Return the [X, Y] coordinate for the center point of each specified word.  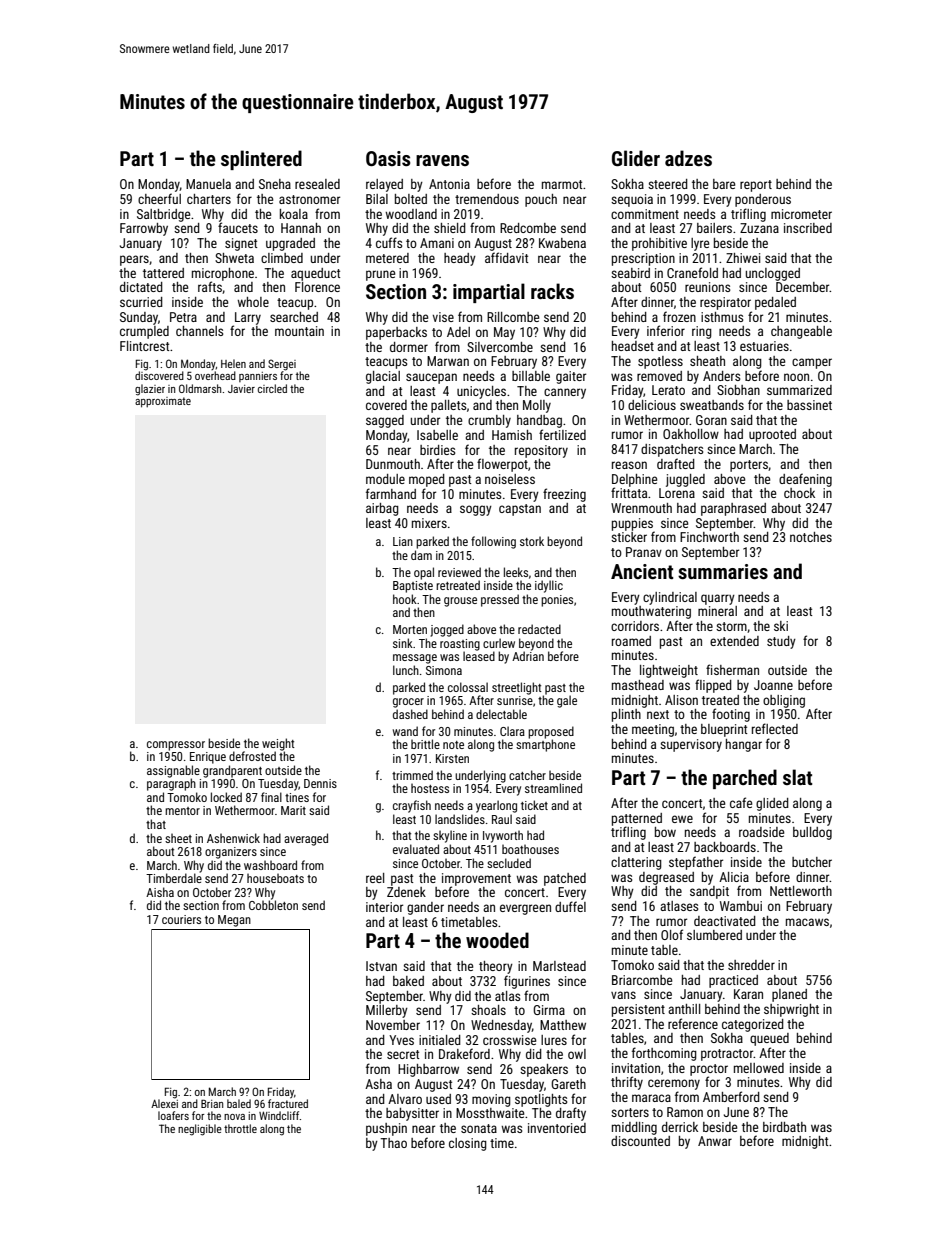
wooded [497, 940]
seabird [630, 273]
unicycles [481, 392]
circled [272, 388]
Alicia [734, 877]
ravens [442, 160]
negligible [200, 1130]
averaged [306, 839]
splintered [261, 160]
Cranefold [692, 272]
